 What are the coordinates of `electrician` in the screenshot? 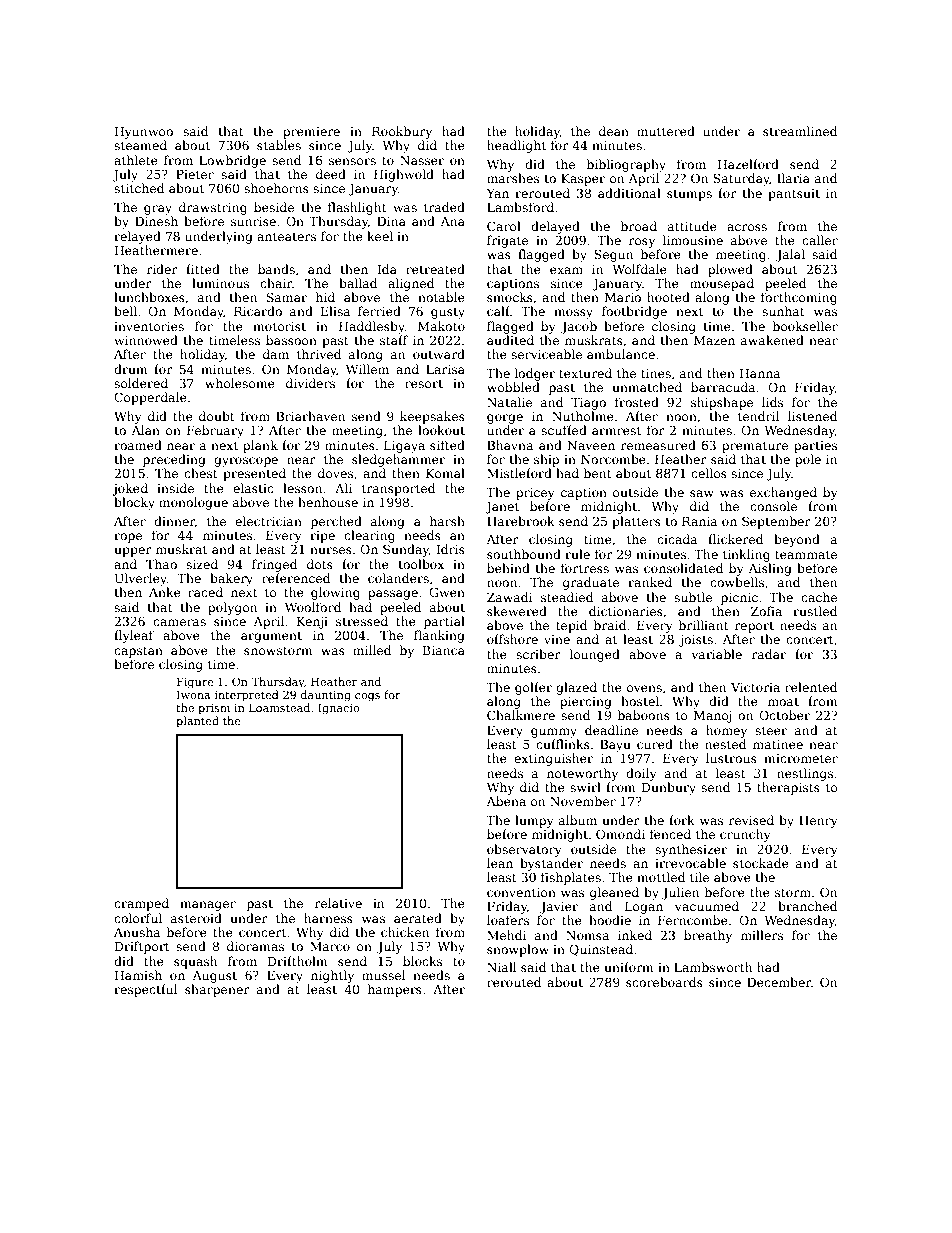 It's located at (268, 521).
